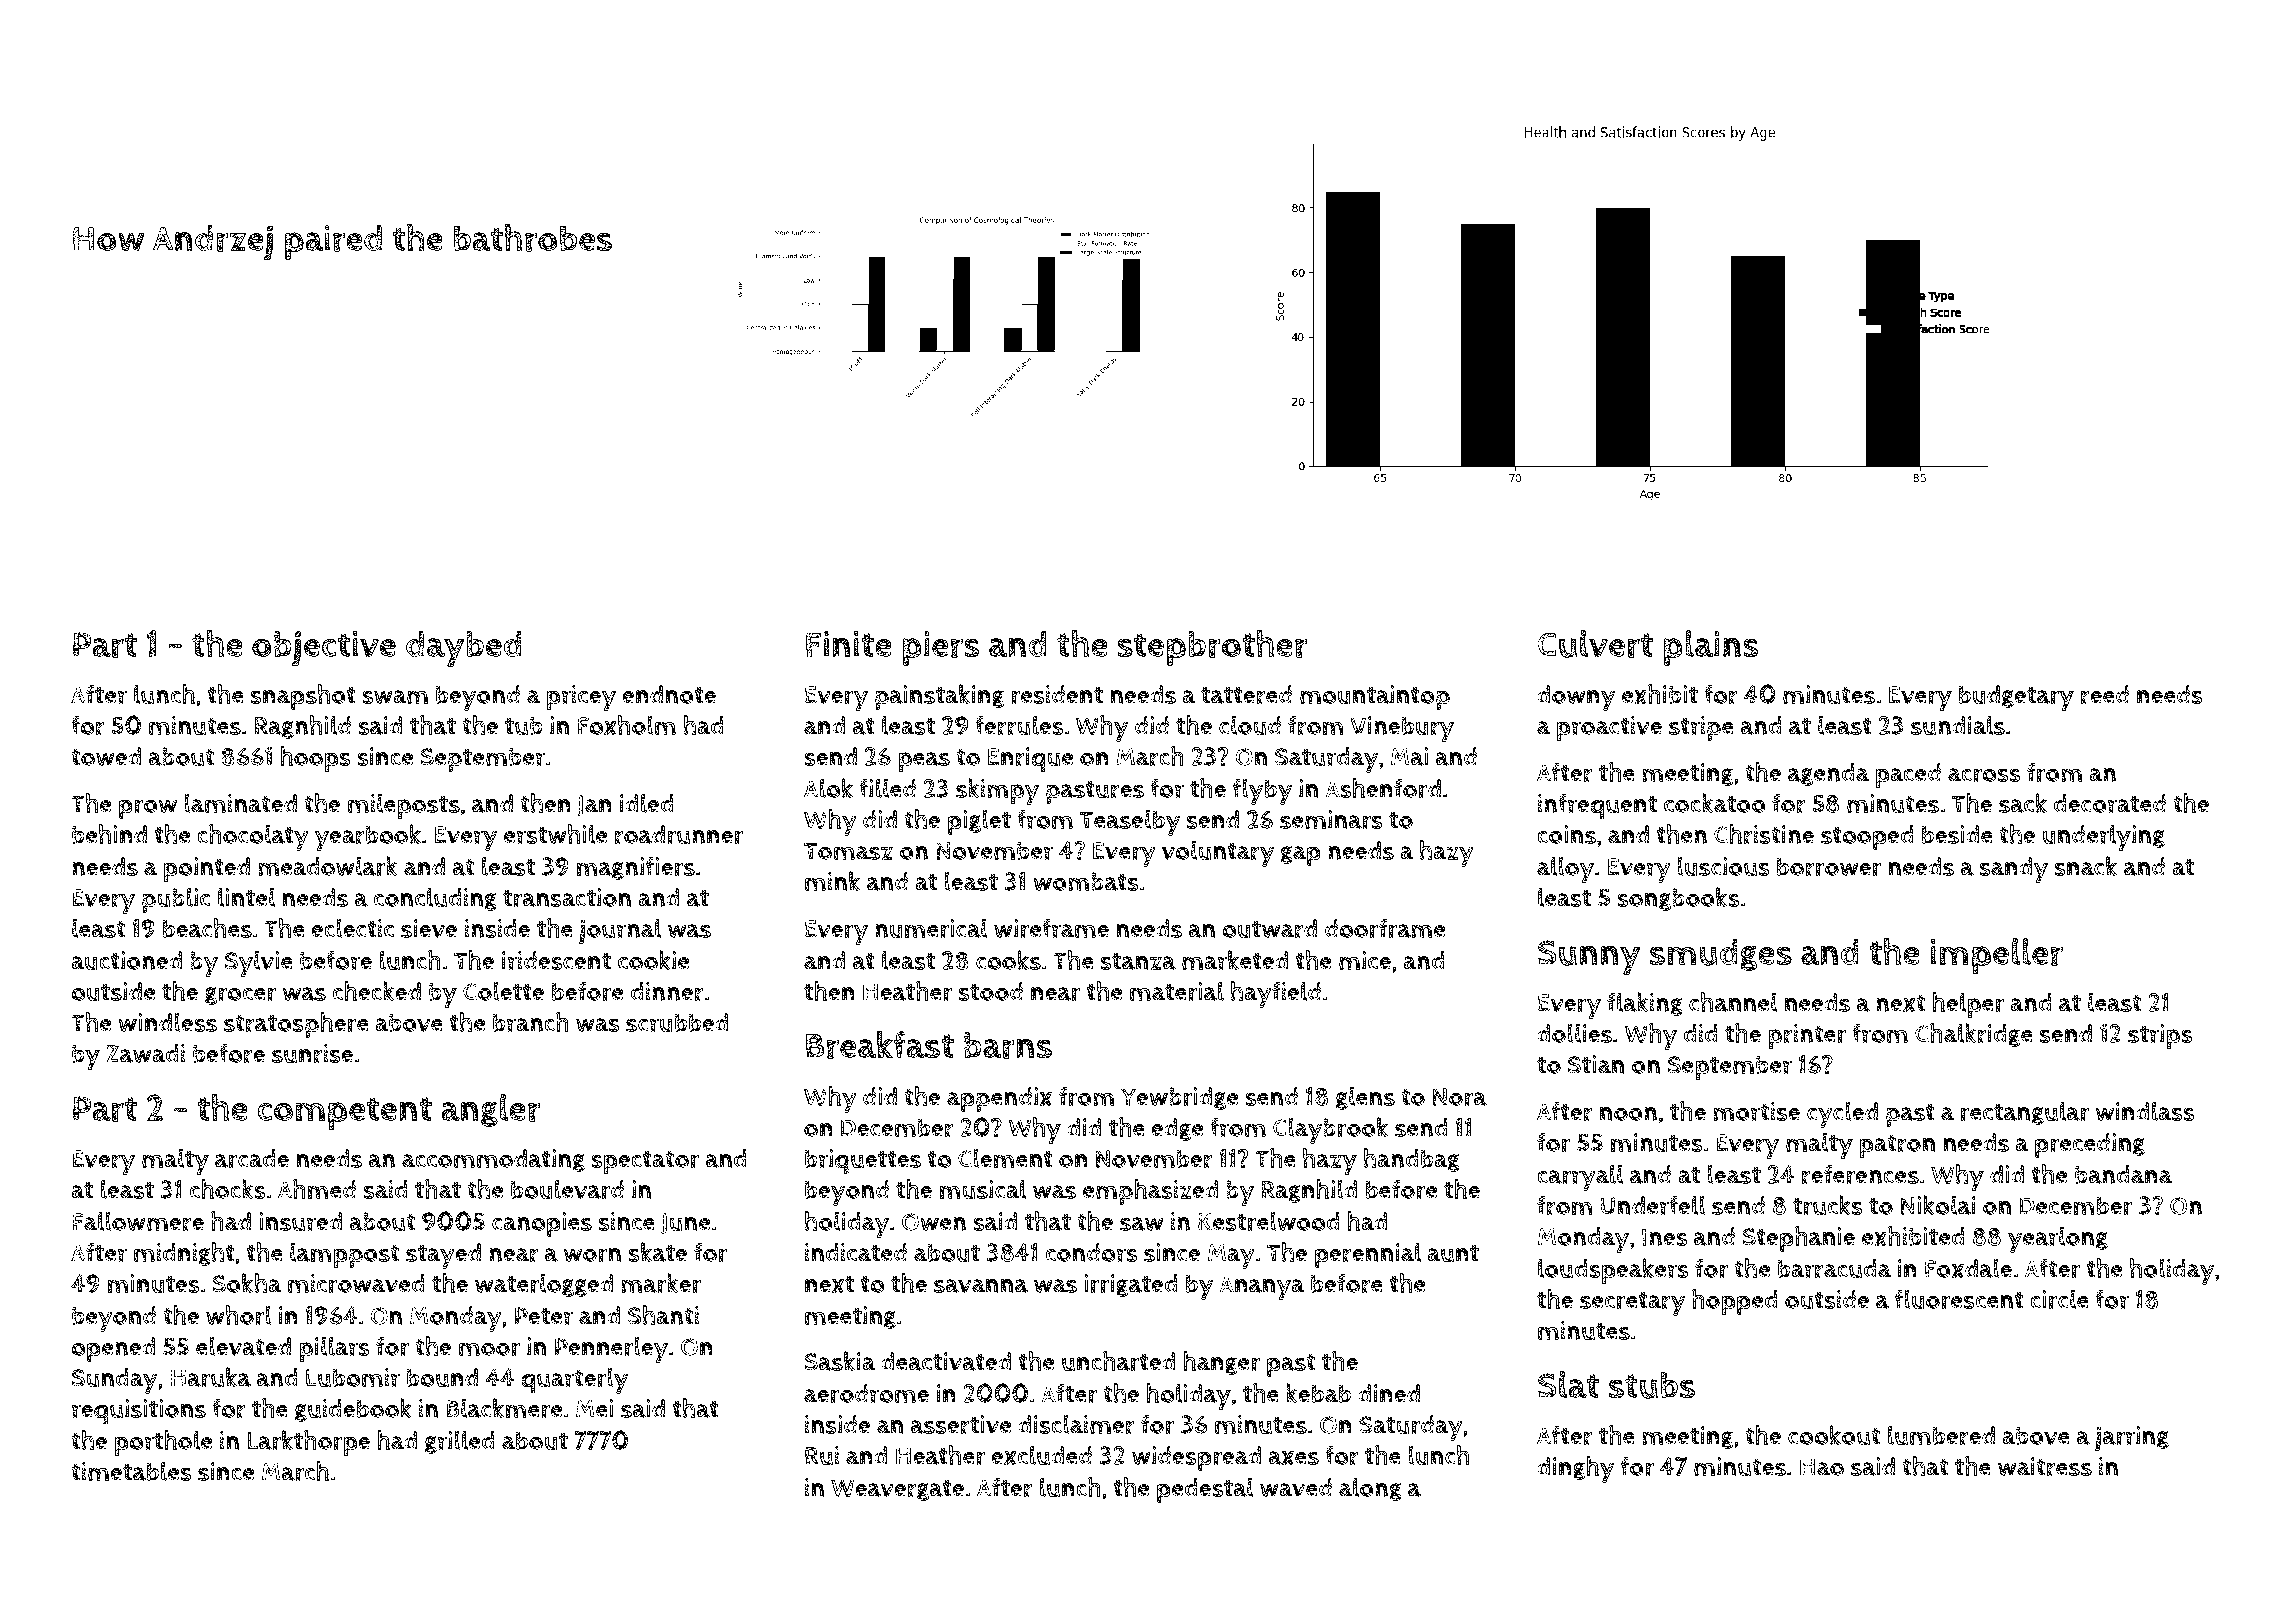  Describe the element at coordinates (2059, 1299) in the page. I see `circle` at that location.
